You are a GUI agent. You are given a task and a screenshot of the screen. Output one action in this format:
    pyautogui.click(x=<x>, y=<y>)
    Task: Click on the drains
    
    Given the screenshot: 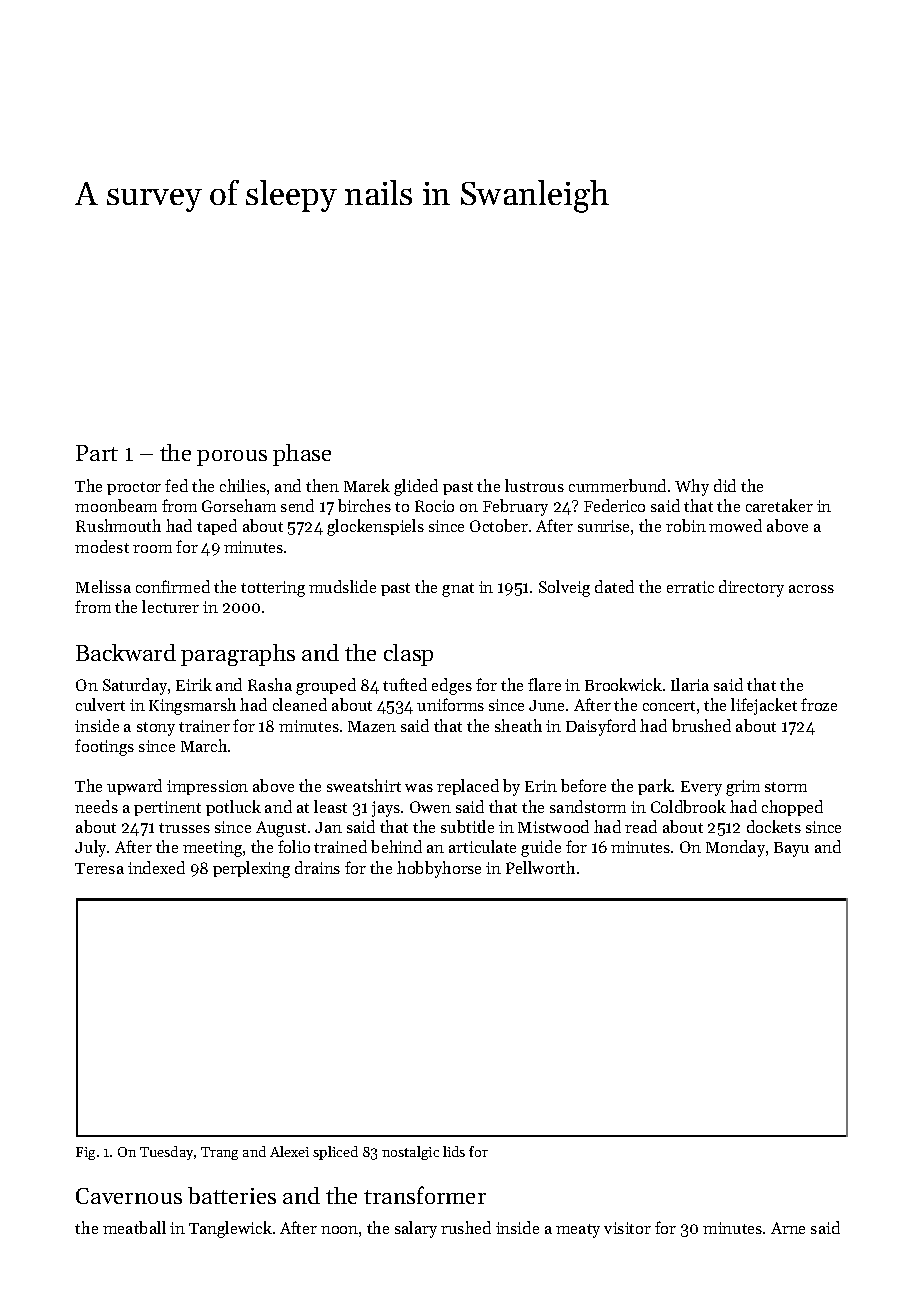 What is the action you would take?
    pyautogui.click(x=317, y=867)
